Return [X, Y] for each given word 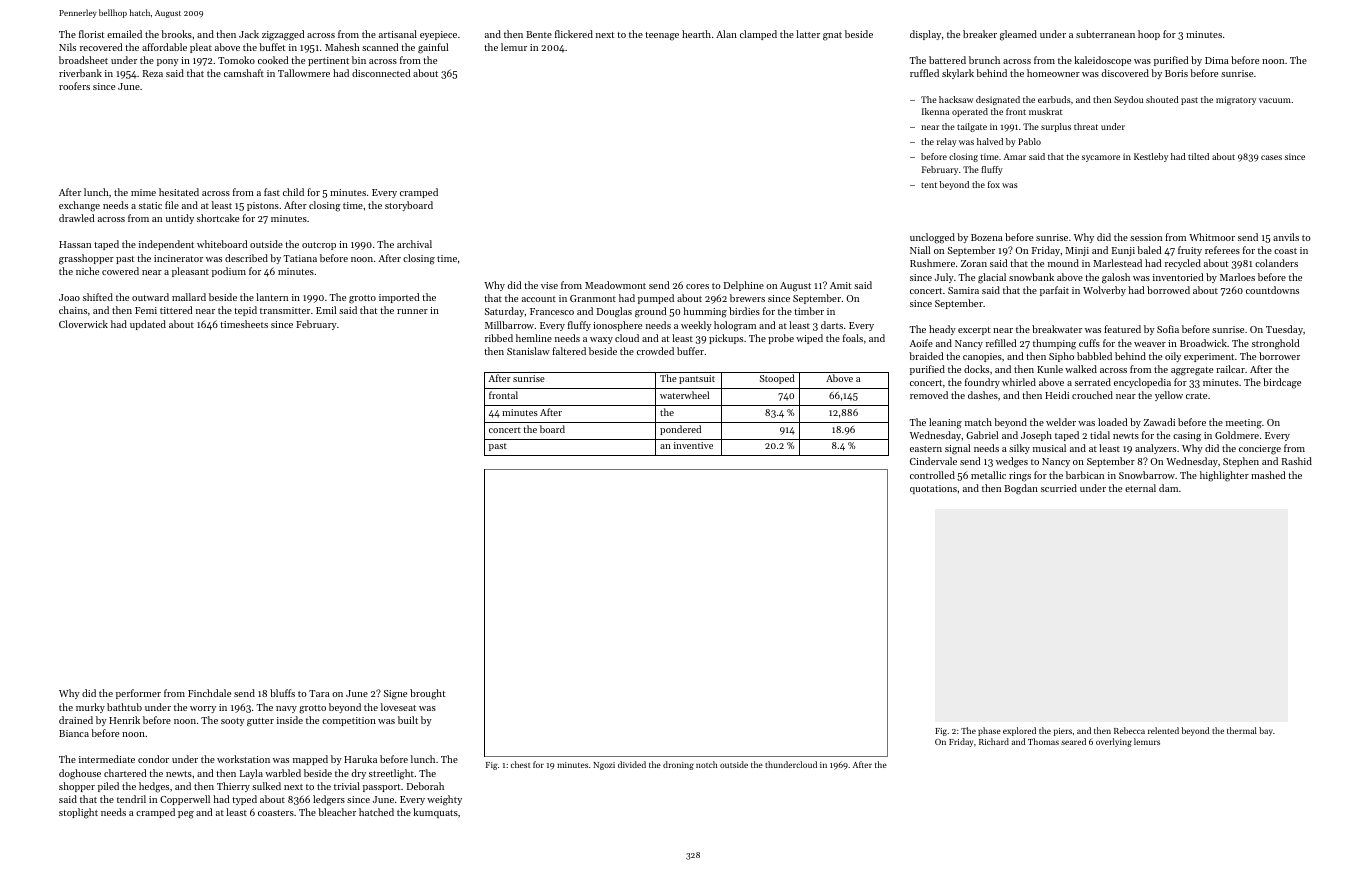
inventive [693, 445]
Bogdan [1021, 489]
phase [989, 731]
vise [549, 285]
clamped [758, 35]
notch [707, 764]
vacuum [1275, 100]
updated [148, 325]
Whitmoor [1212, 237]
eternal [1140, 488]
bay [1266, 731]
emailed [124, 34]
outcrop [319, 246]
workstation [243, 759]
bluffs [282, 693]
